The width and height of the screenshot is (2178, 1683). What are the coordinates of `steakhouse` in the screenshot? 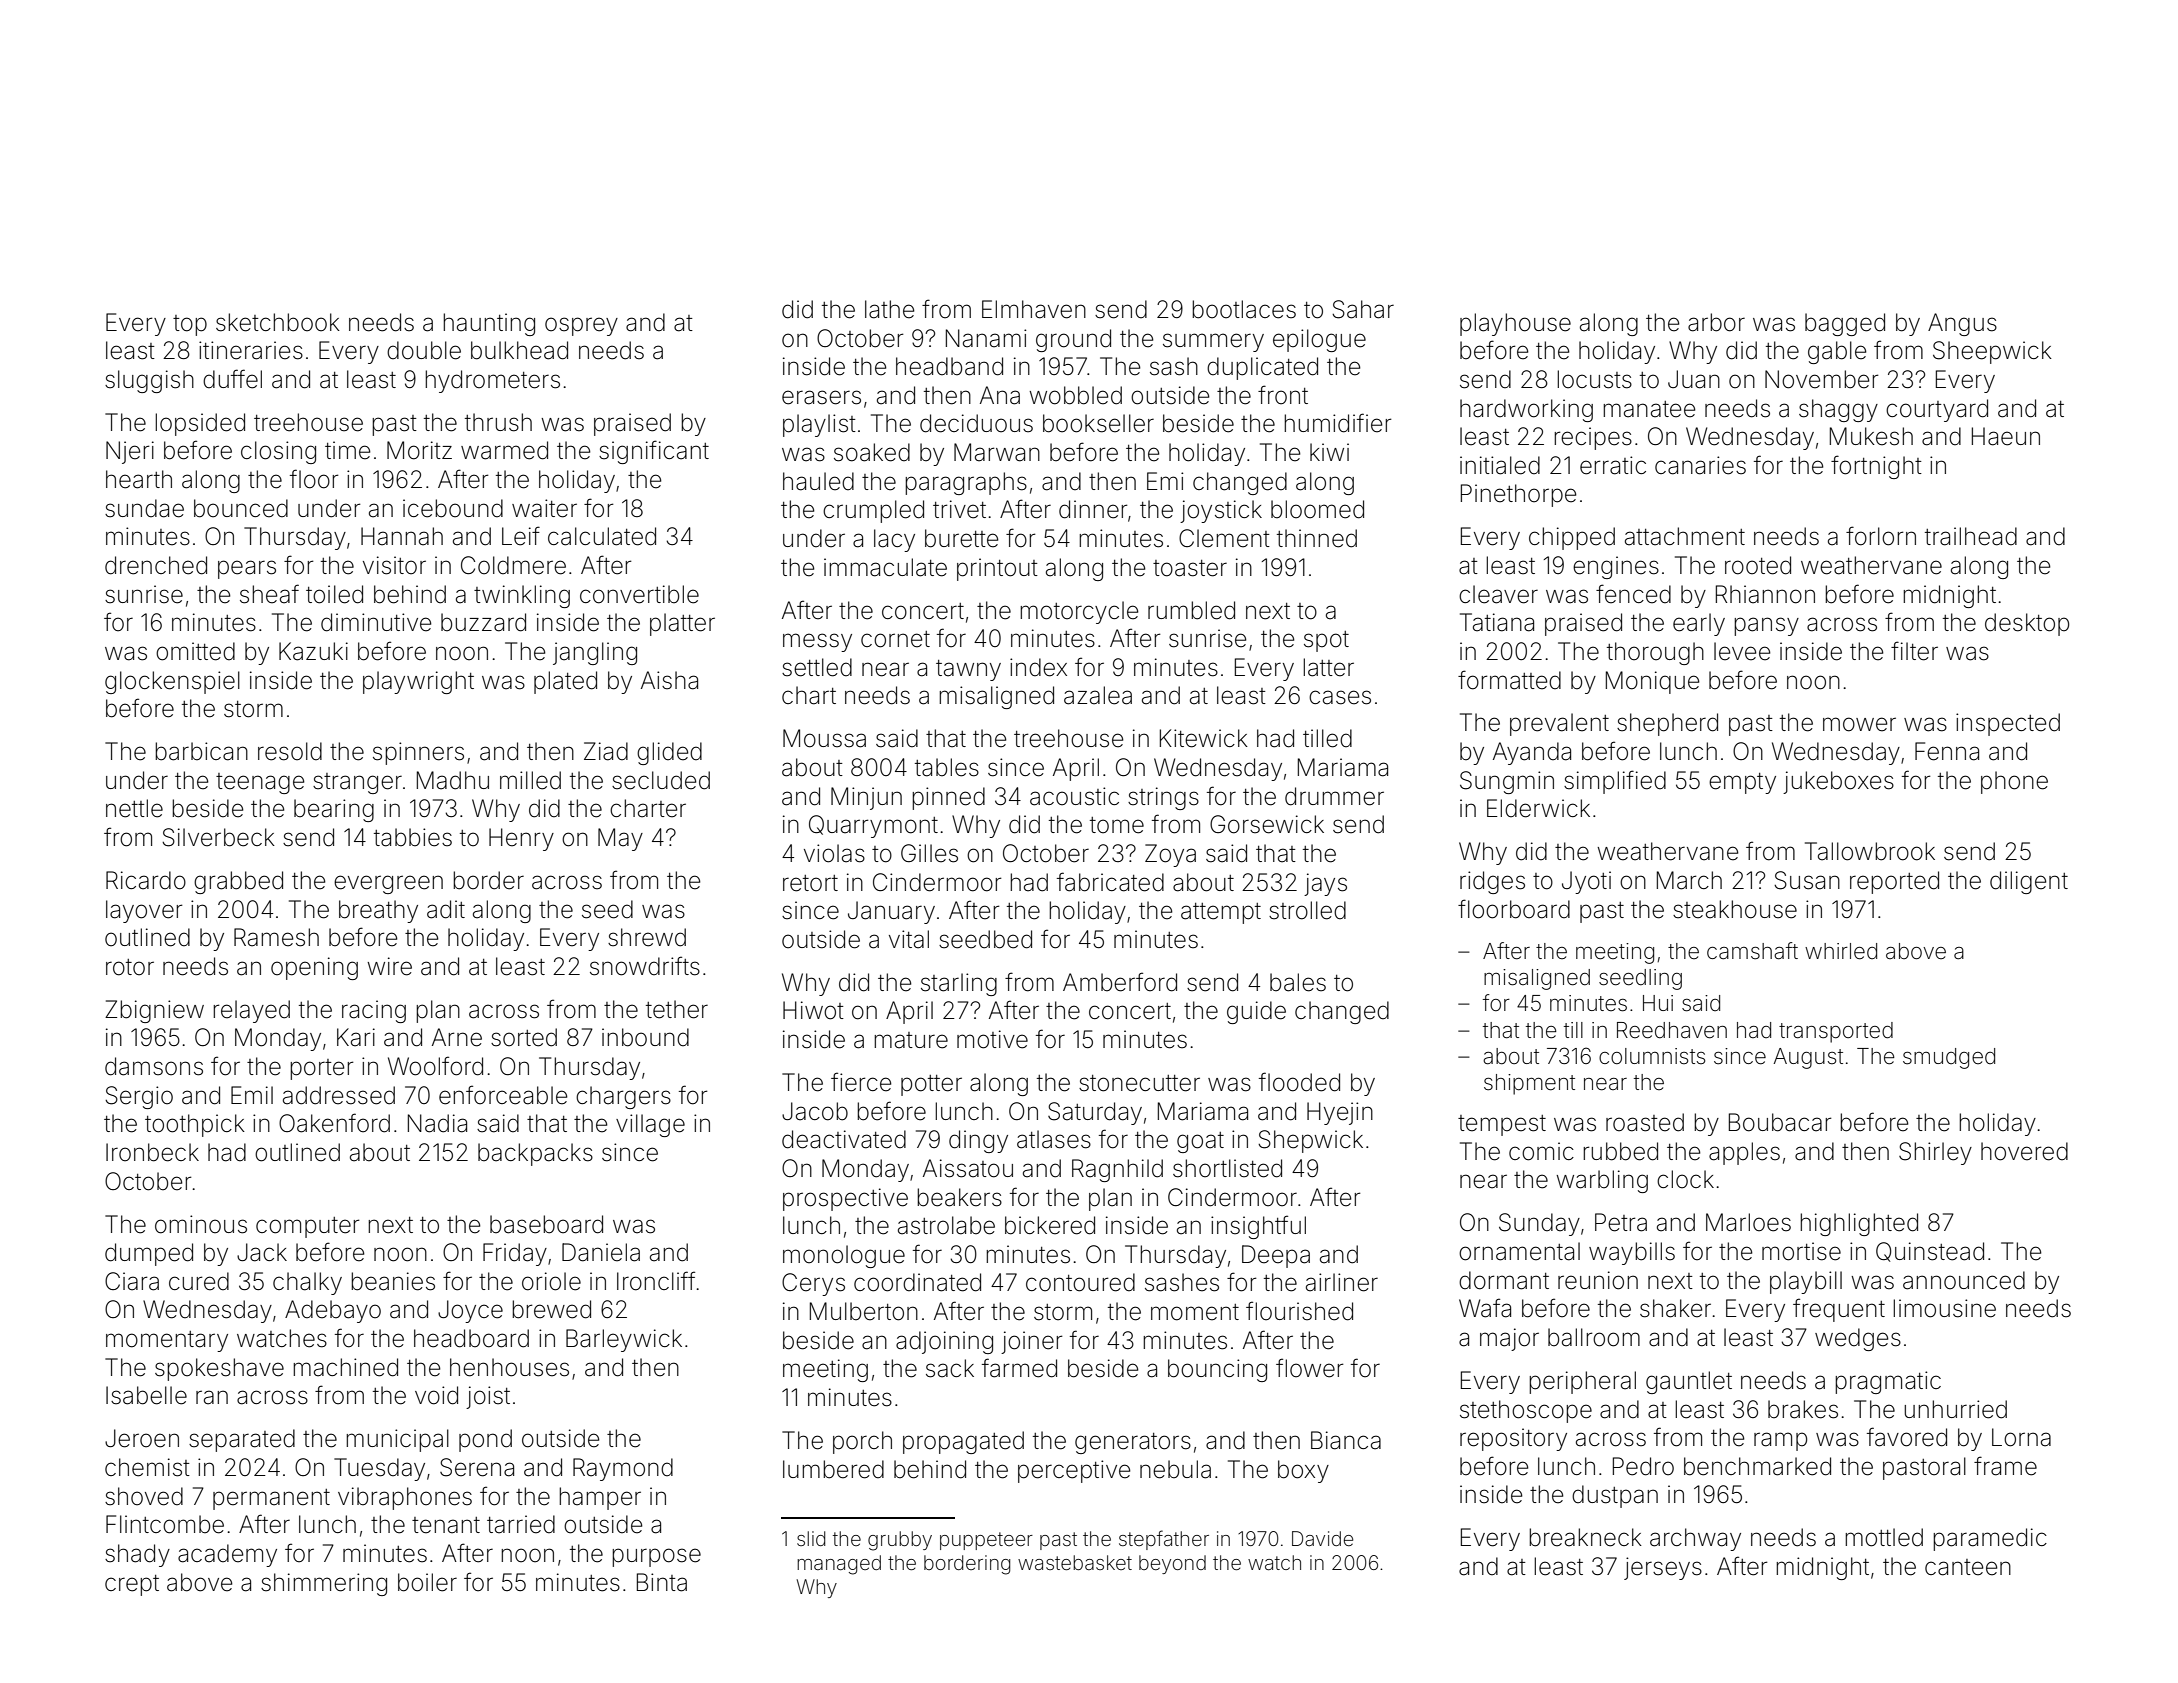 It's located at (1735, 909).
